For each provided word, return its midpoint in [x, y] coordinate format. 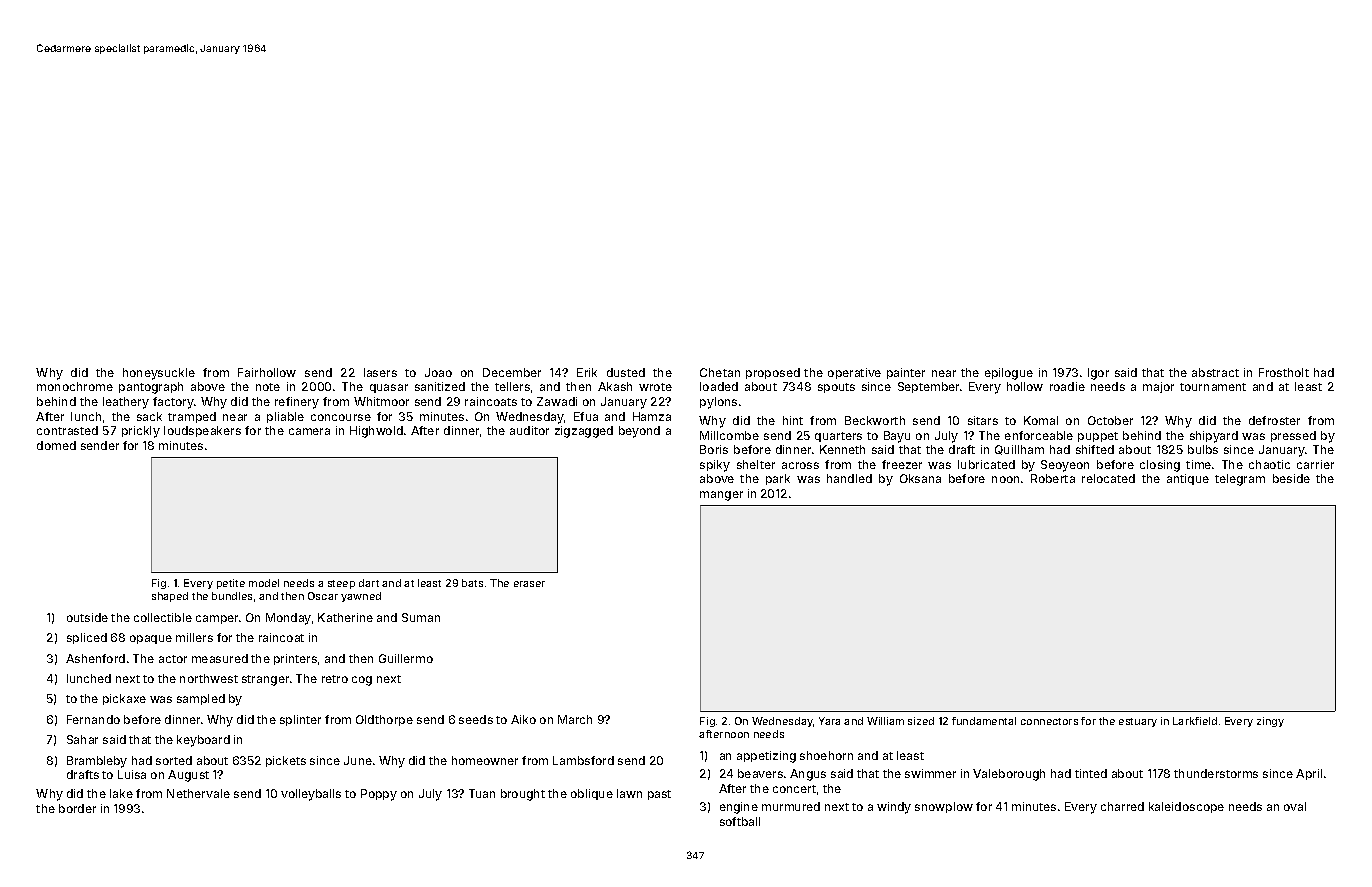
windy [894, 808]
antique [1188, 479]
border [77, 808]
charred [1122, 806]
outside [87, 617]
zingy [1270, 722]
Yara [829, 721]
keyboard [203, 741]
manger [721, 496]
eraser [529, 584]
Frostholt [1284, 372]
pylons [718, 403]
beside [1291, 478]
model [264, 583]
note [268, 387]
